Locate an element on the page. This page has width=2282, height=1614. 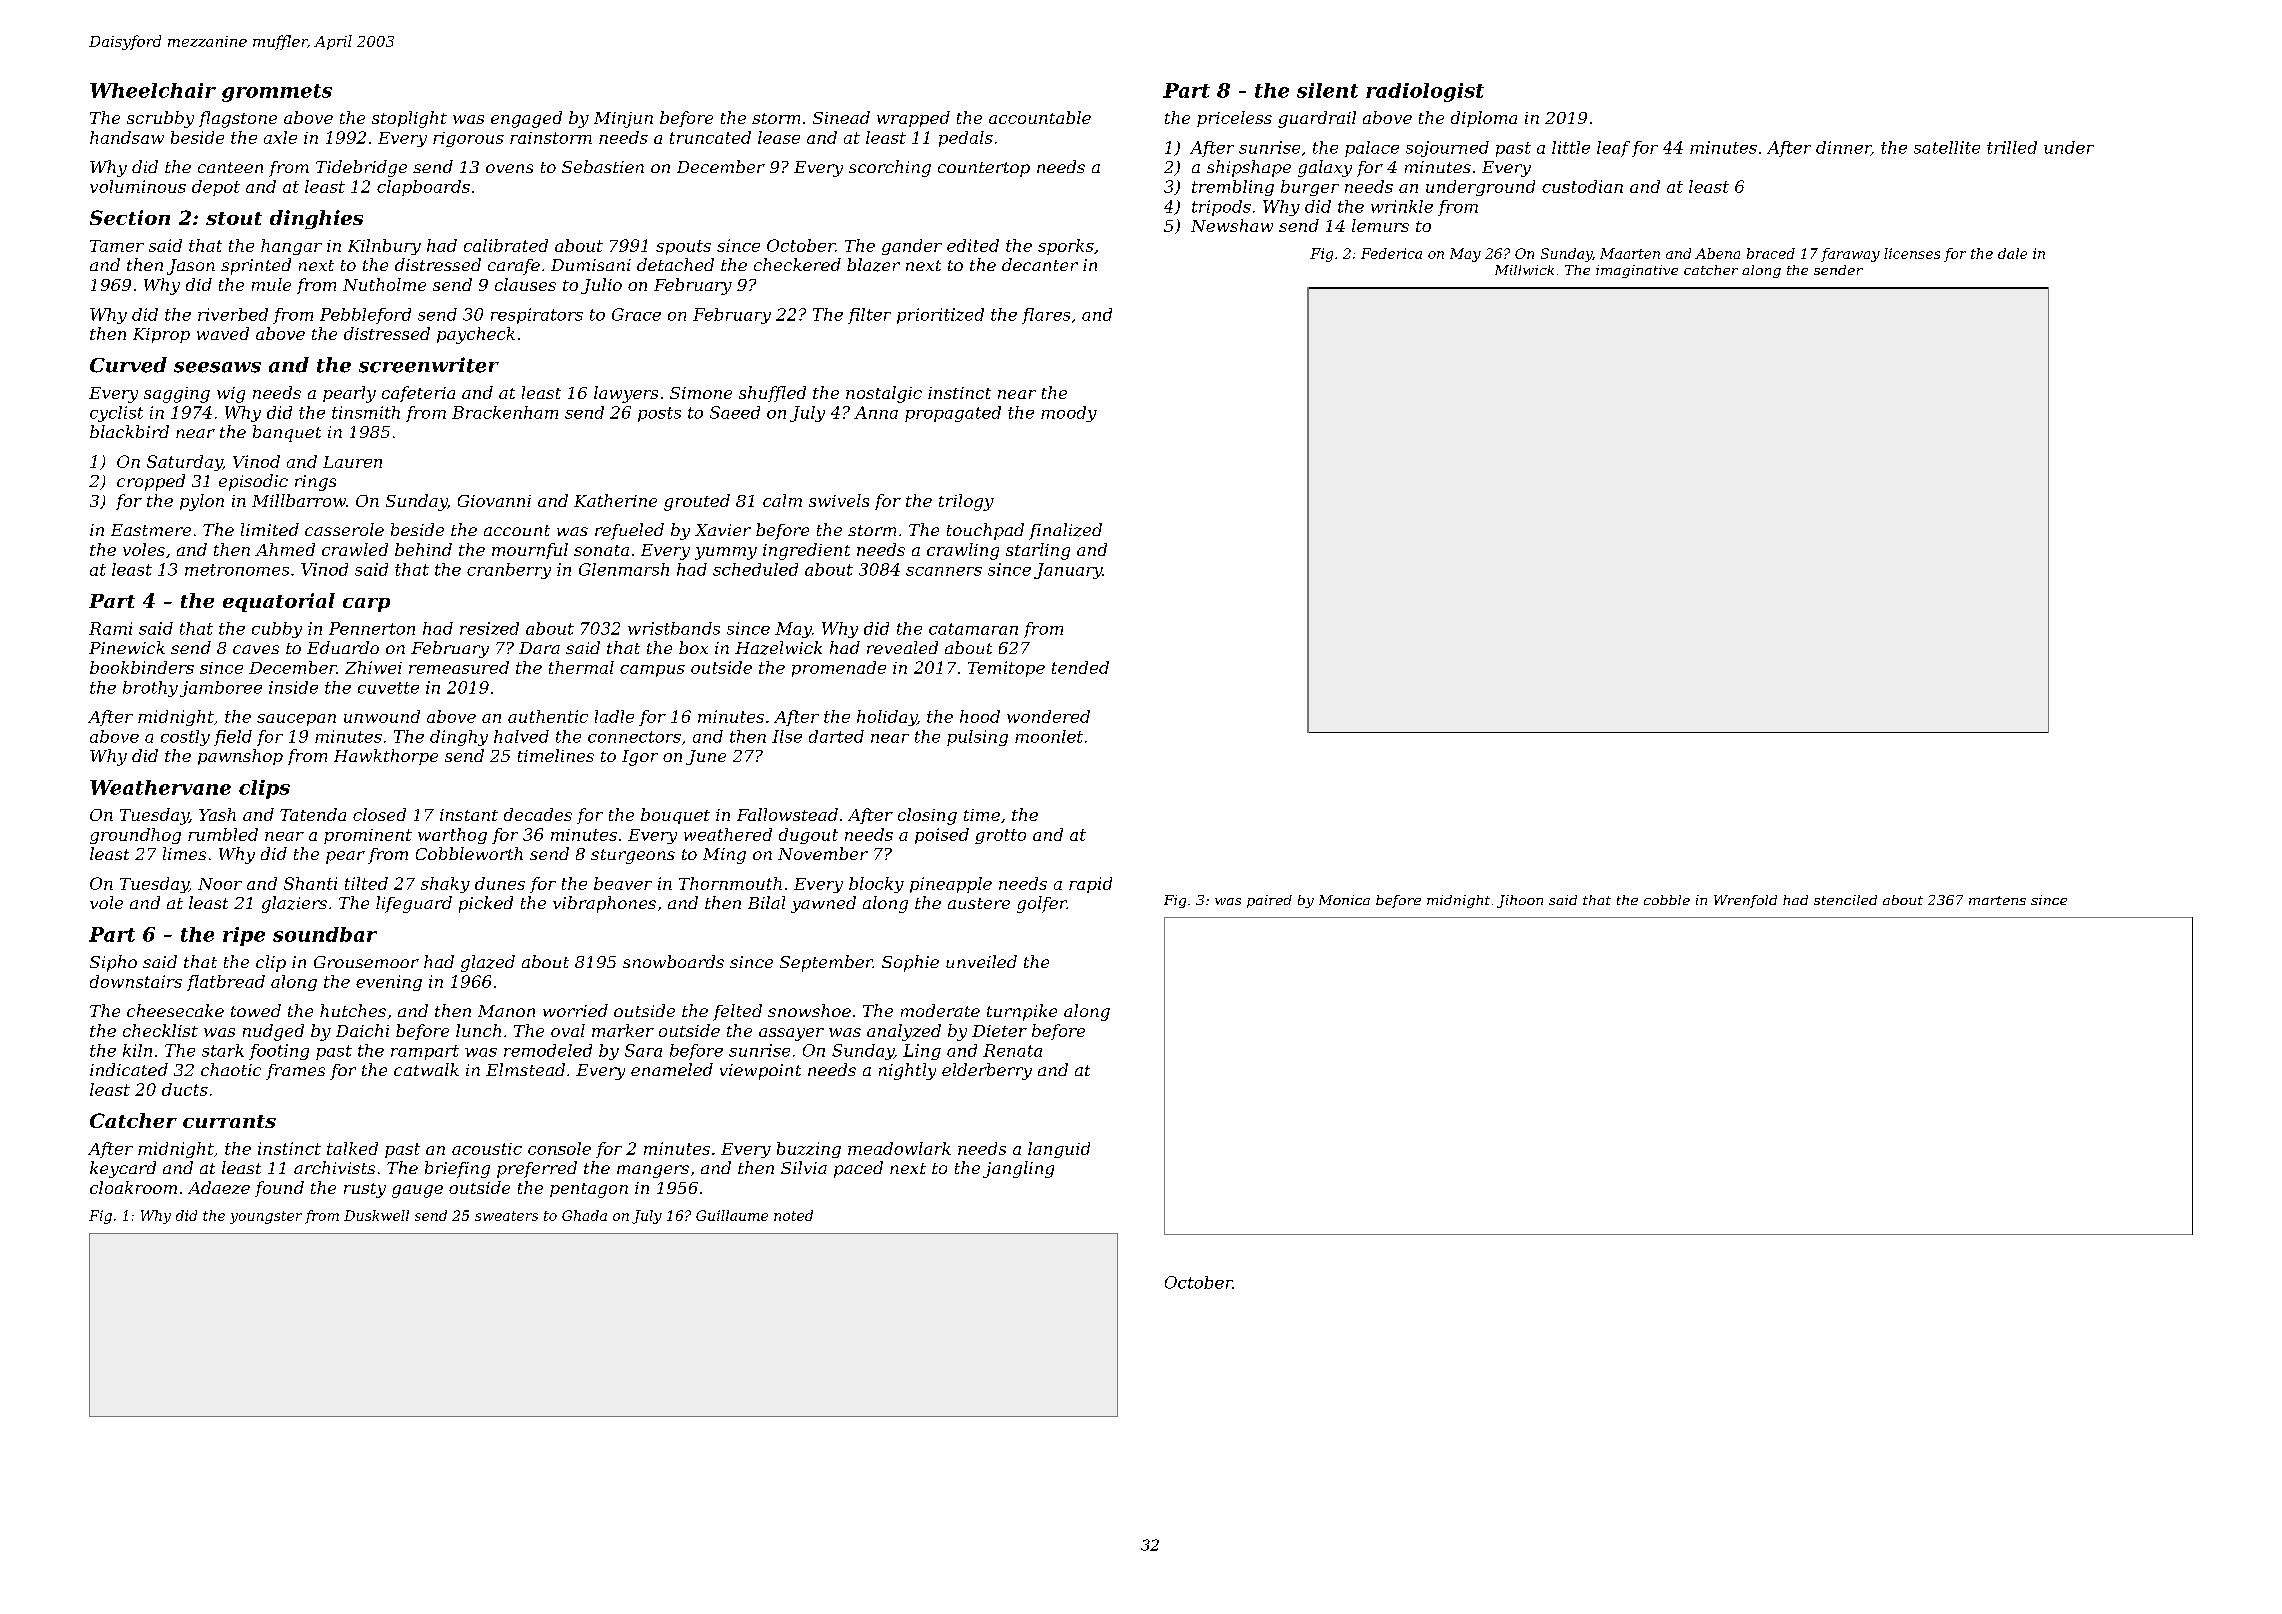
martens is located at coordinates (1997, 900).
